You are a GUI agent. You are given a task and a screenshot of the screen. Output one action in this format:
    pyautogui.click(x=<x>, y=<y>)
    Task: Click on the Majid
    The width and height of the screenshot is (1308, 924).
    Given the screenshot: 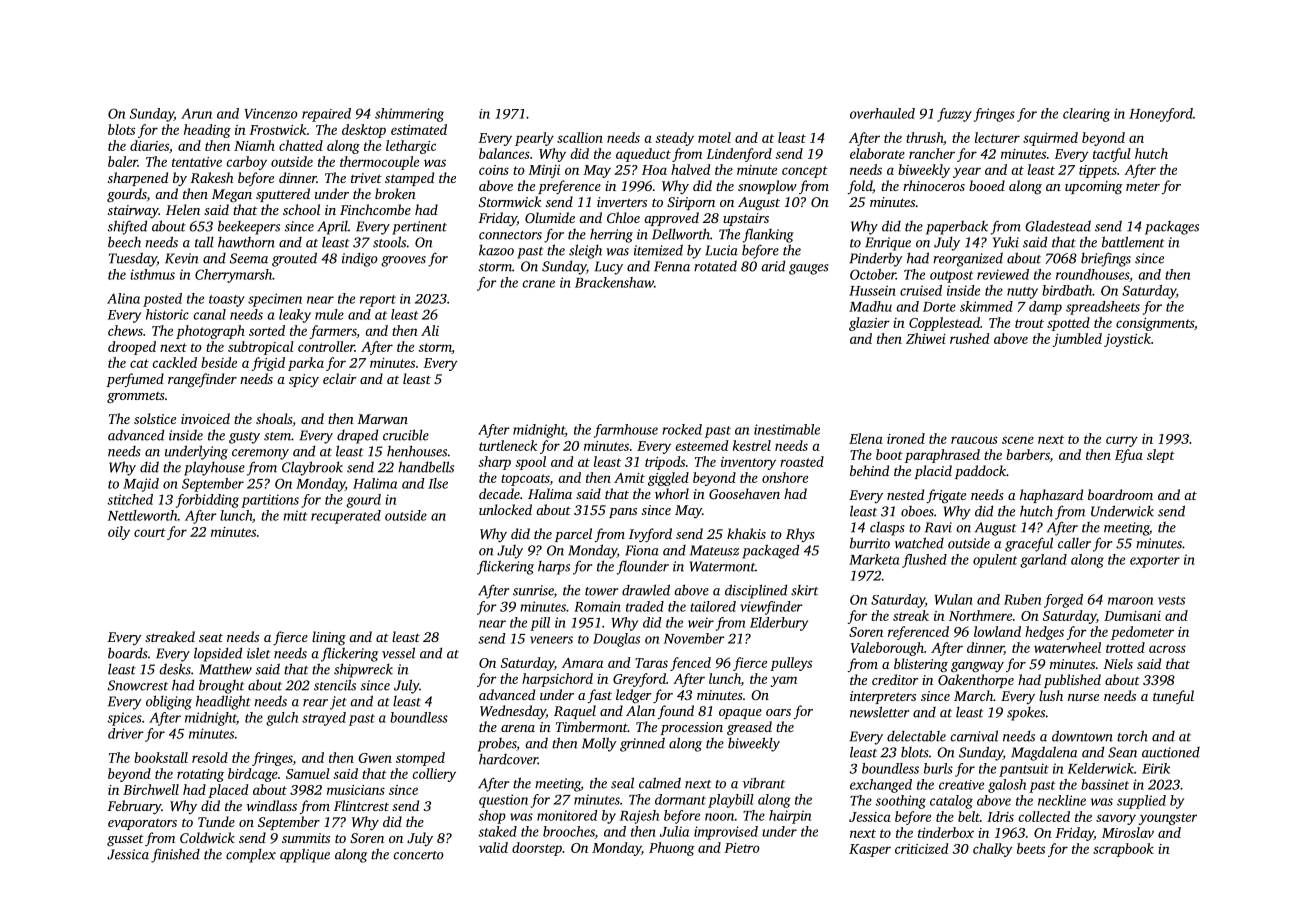 What is the action you would take?
    pyautogui.click(x=141, y=485)
